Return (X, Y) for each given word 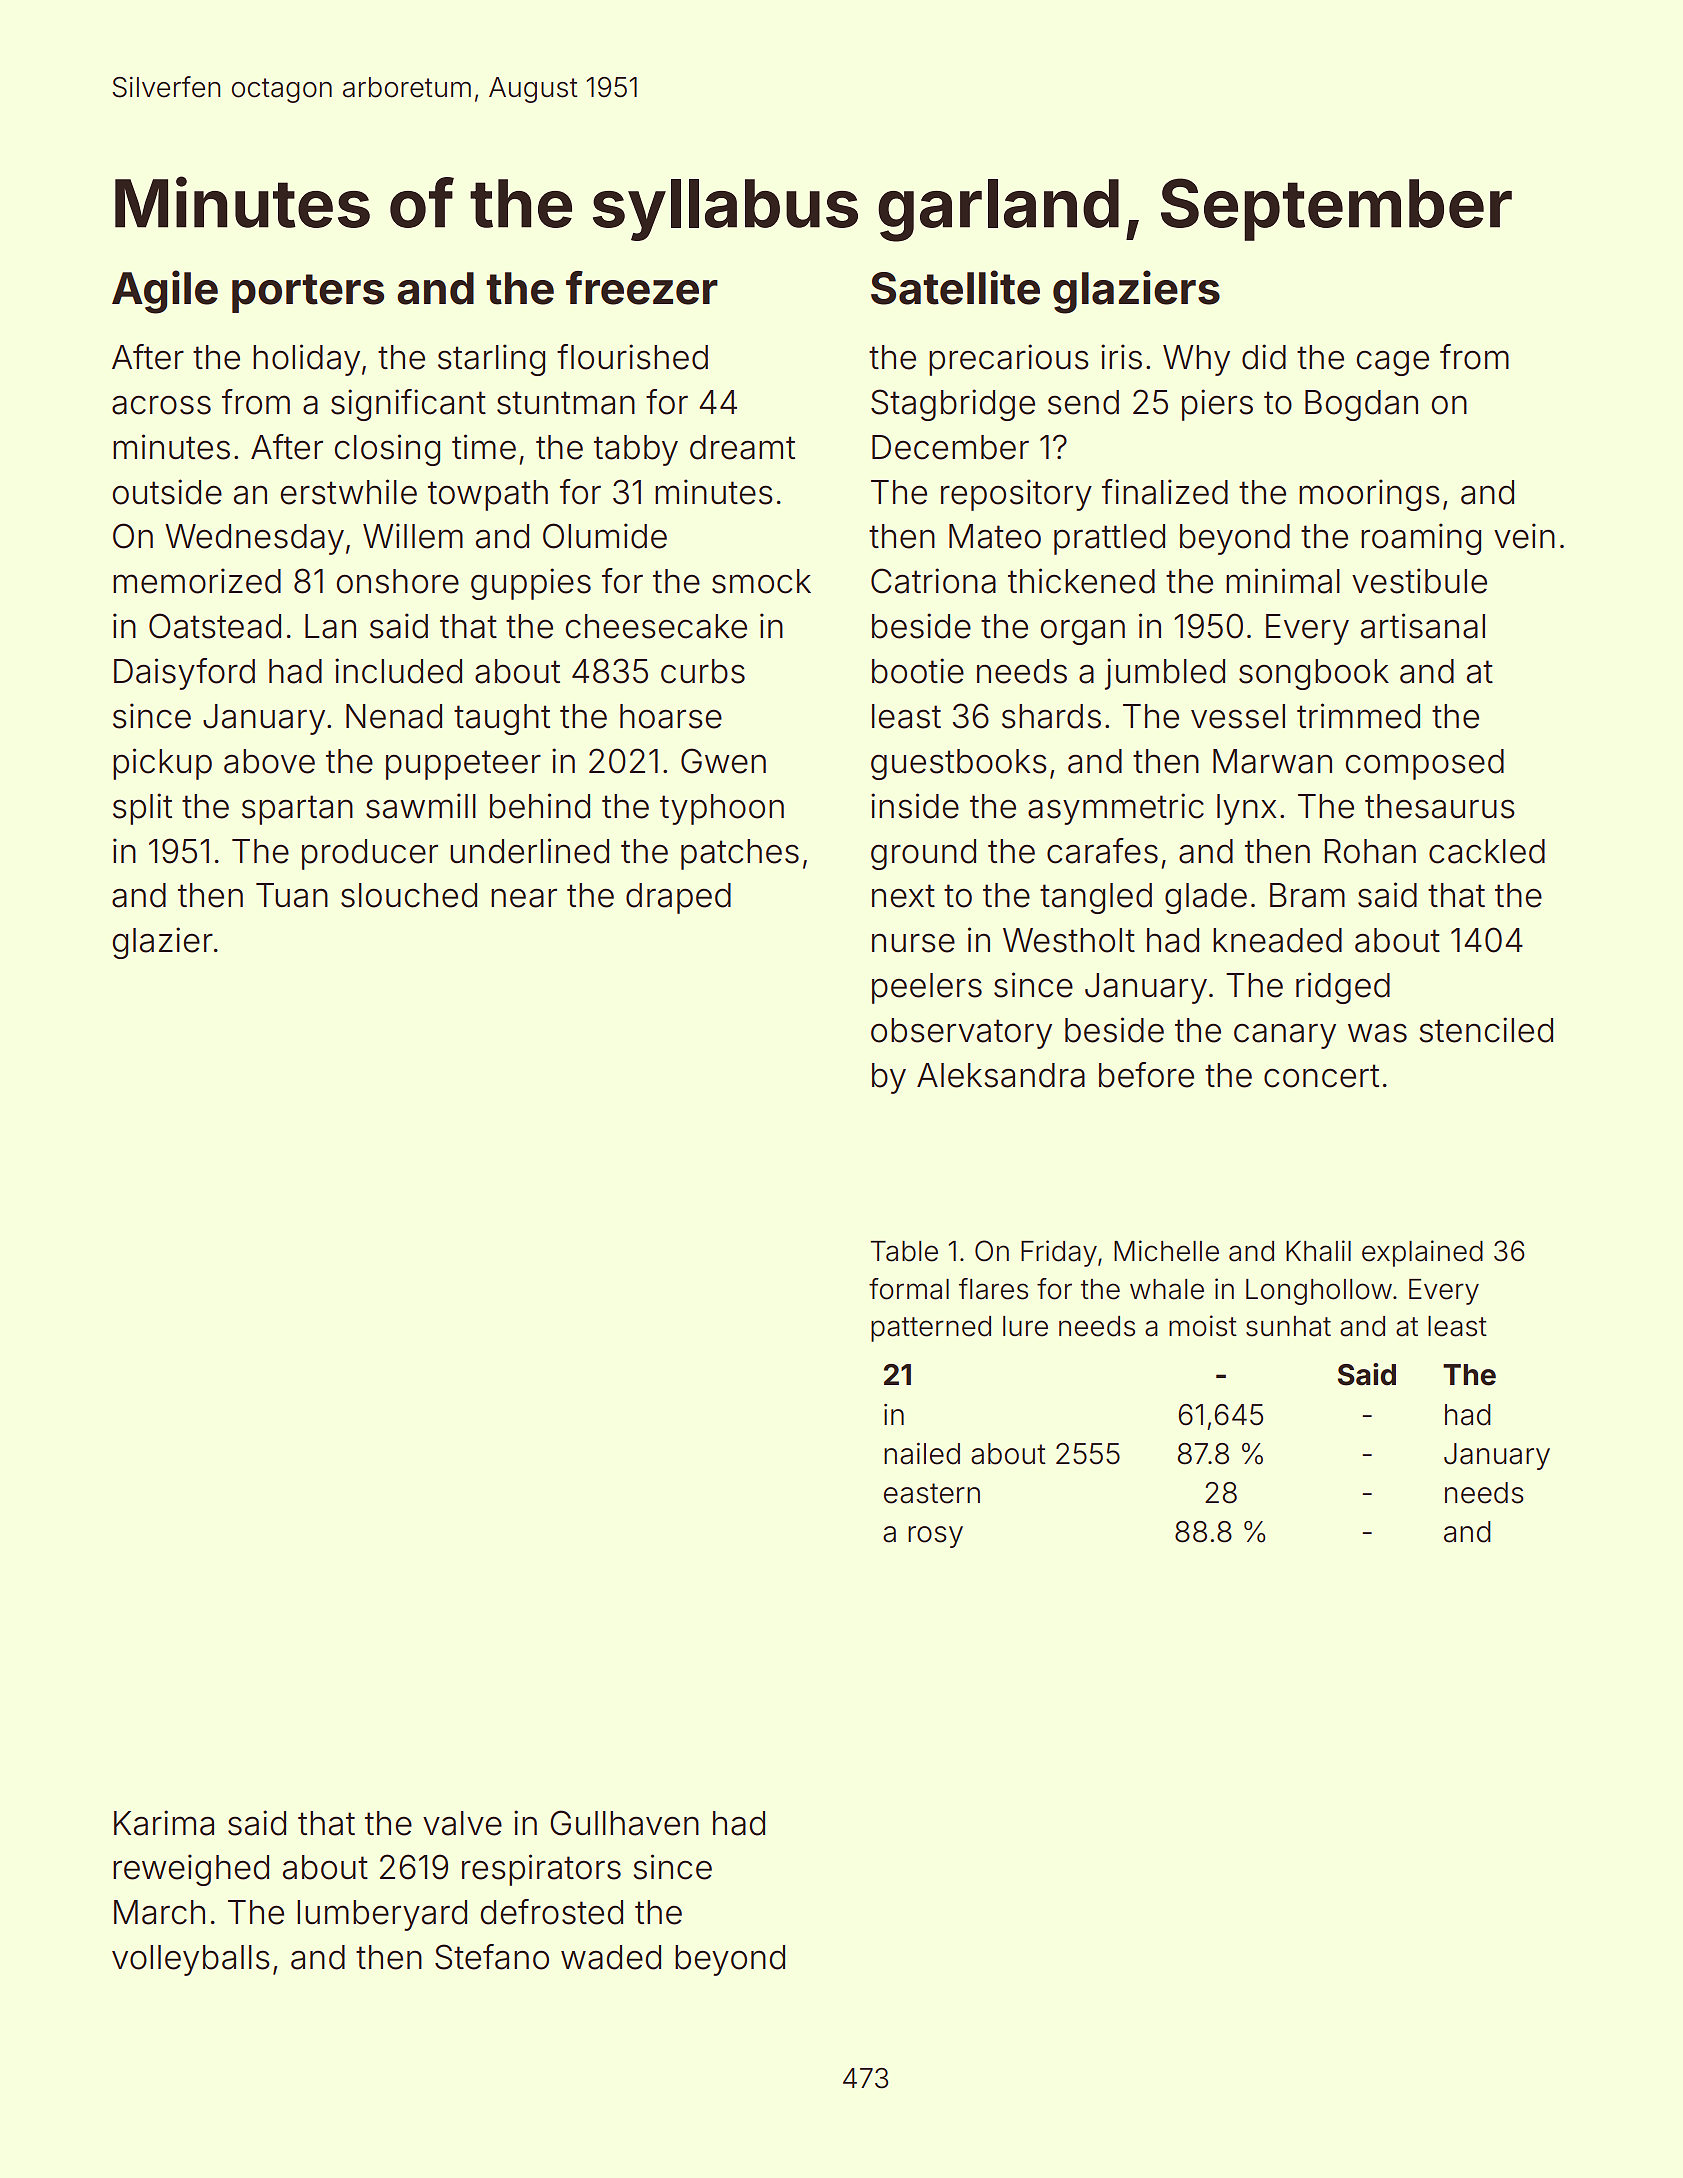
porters (308, 293)
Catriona (933, 581)
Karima (164, 1823)
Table (904, 1251)
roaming (1421, 539)
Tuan (292, 895)
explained (1422, 1253)
